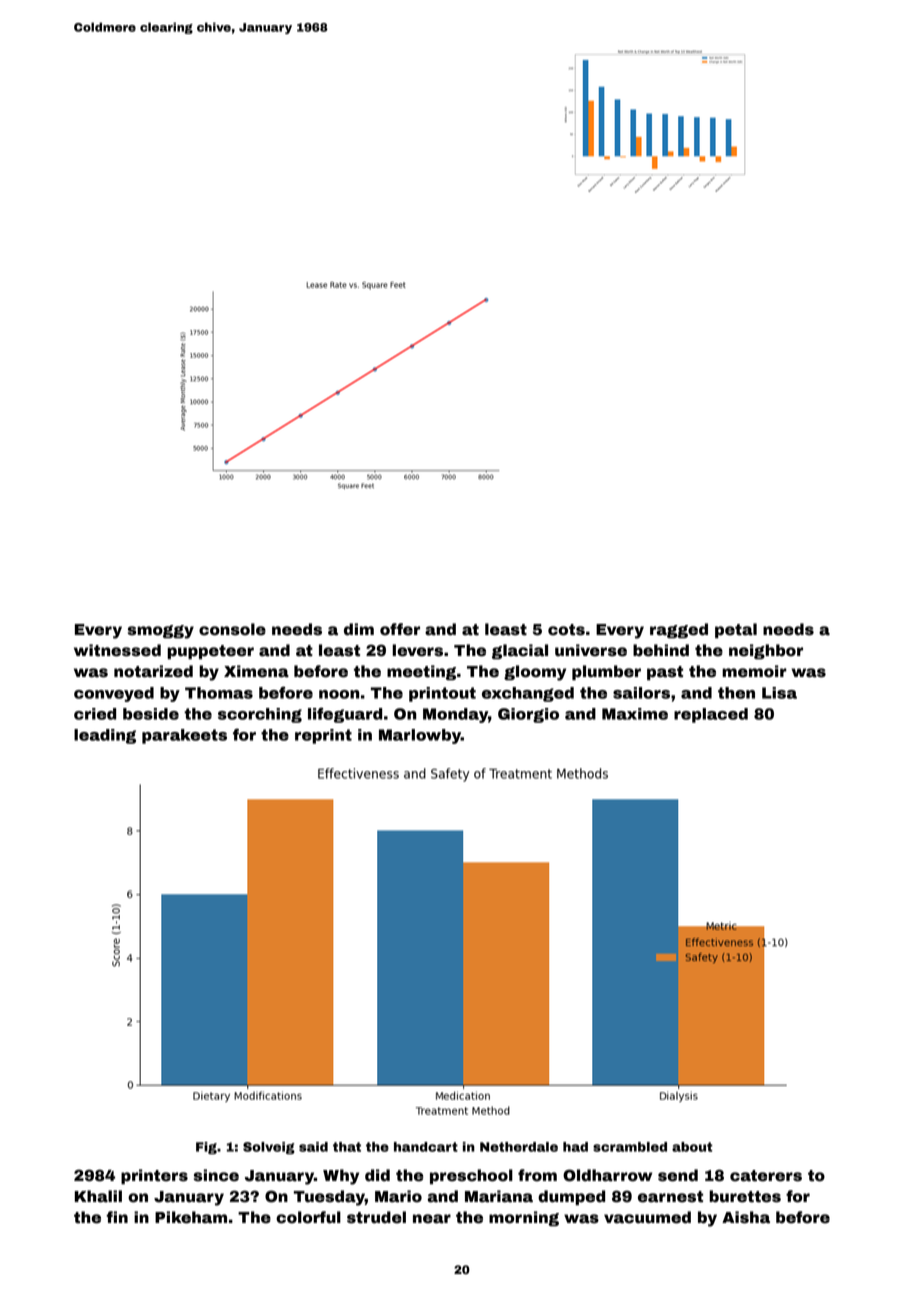  What do you see at coordinates (260, 715) in the screenshot?
I see `scorching` at bounding box center [260, 715].
